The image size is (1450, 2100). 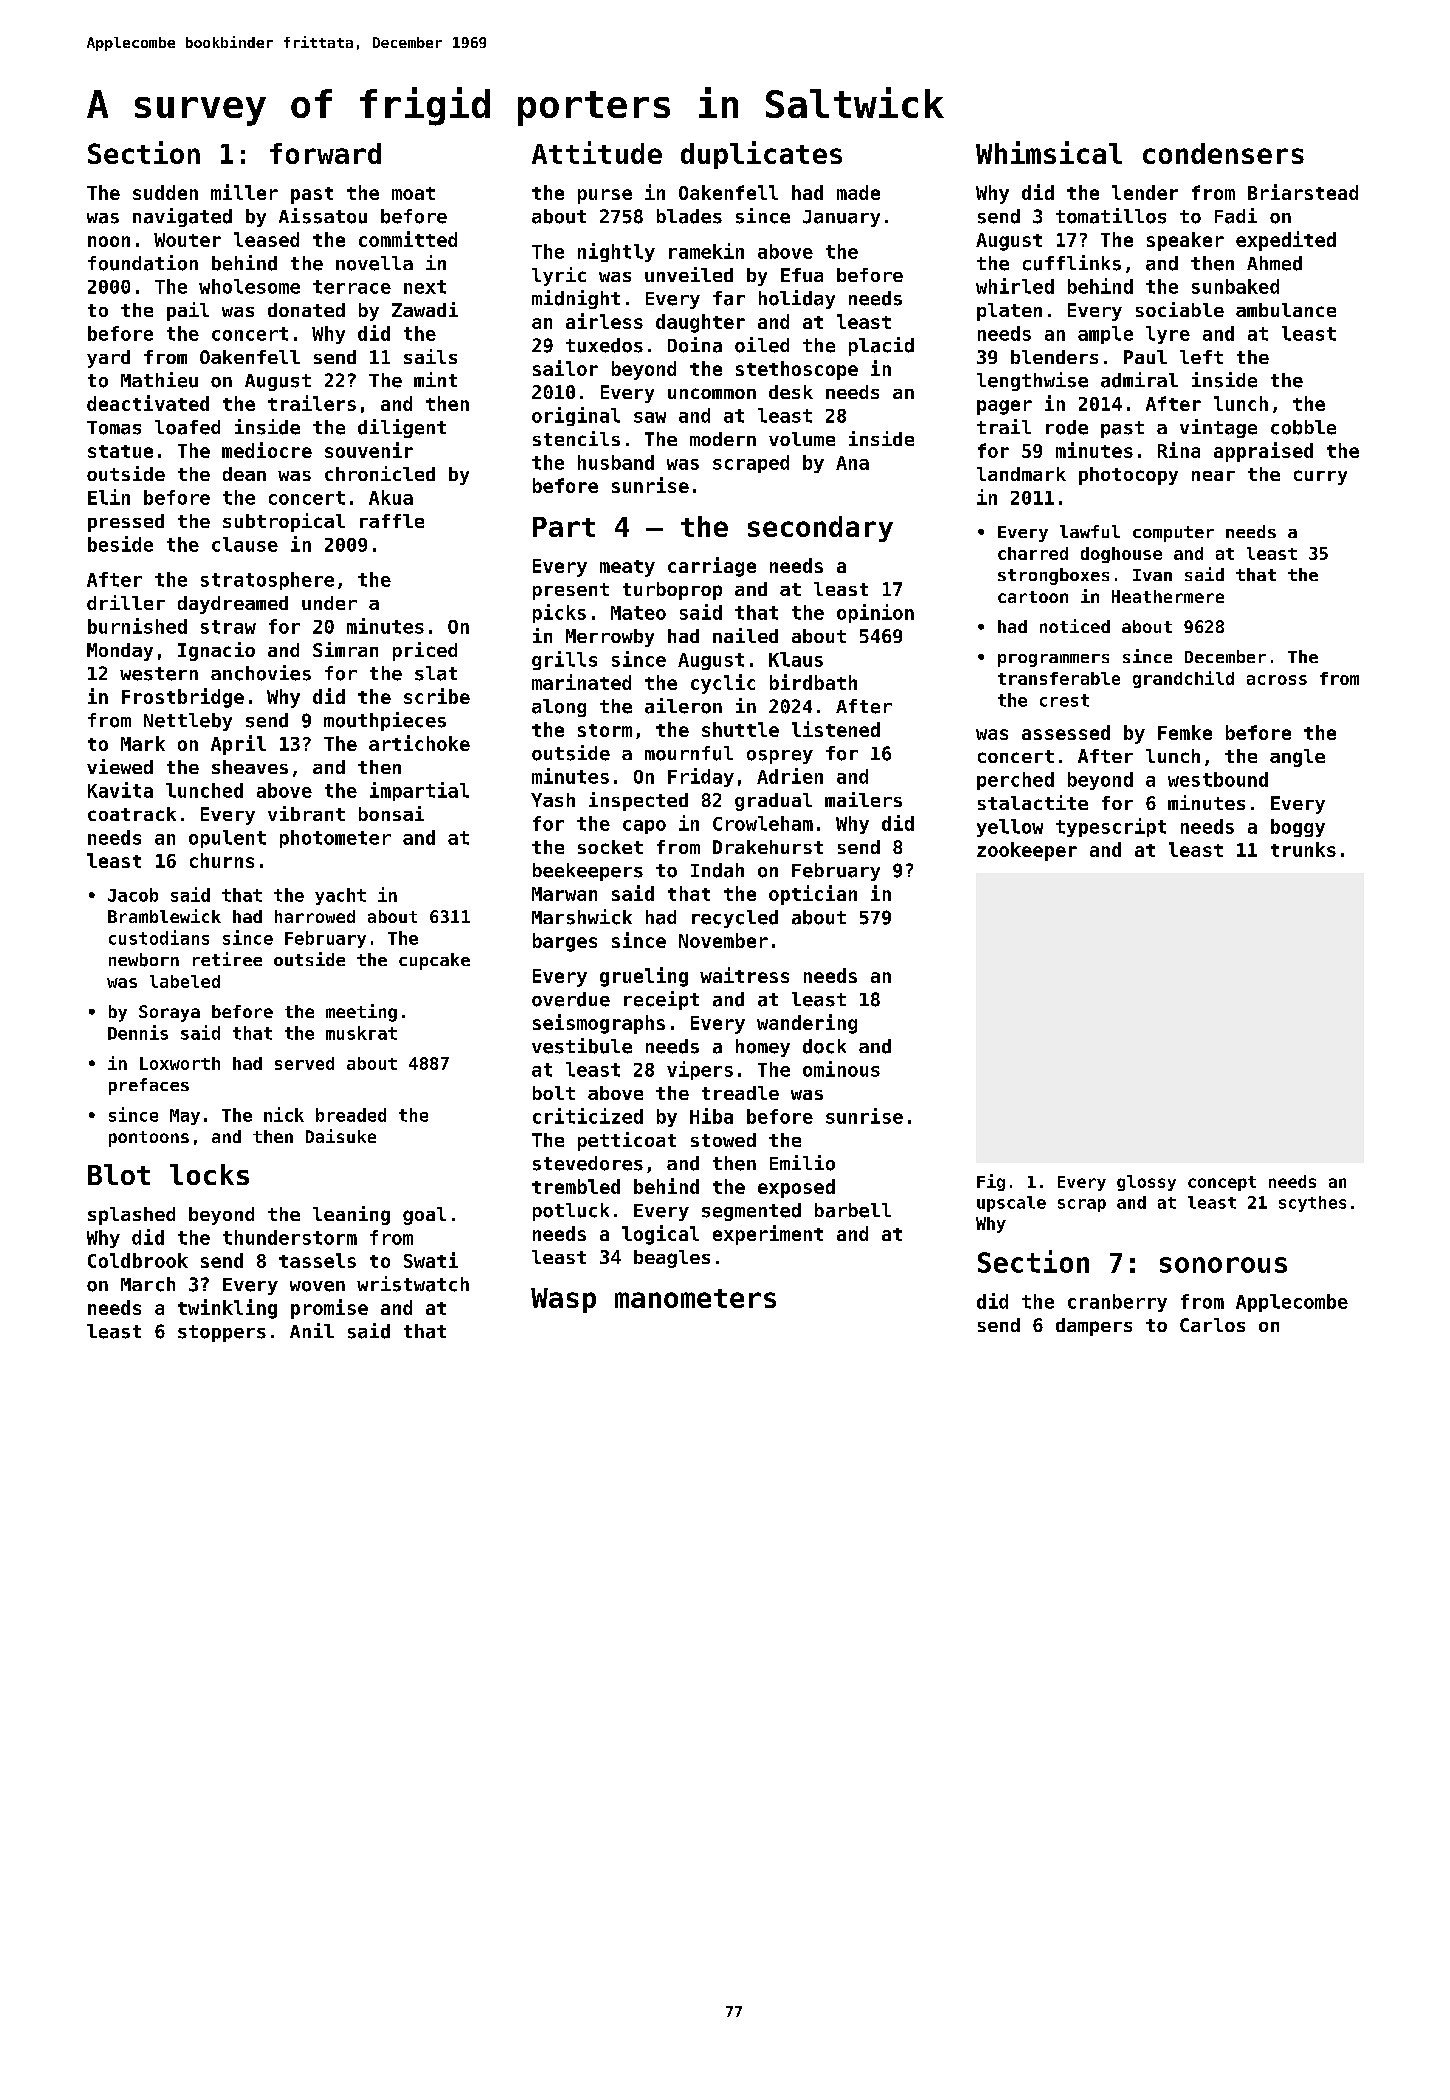 I want to click on scribe, so click(x=437, y=696).
